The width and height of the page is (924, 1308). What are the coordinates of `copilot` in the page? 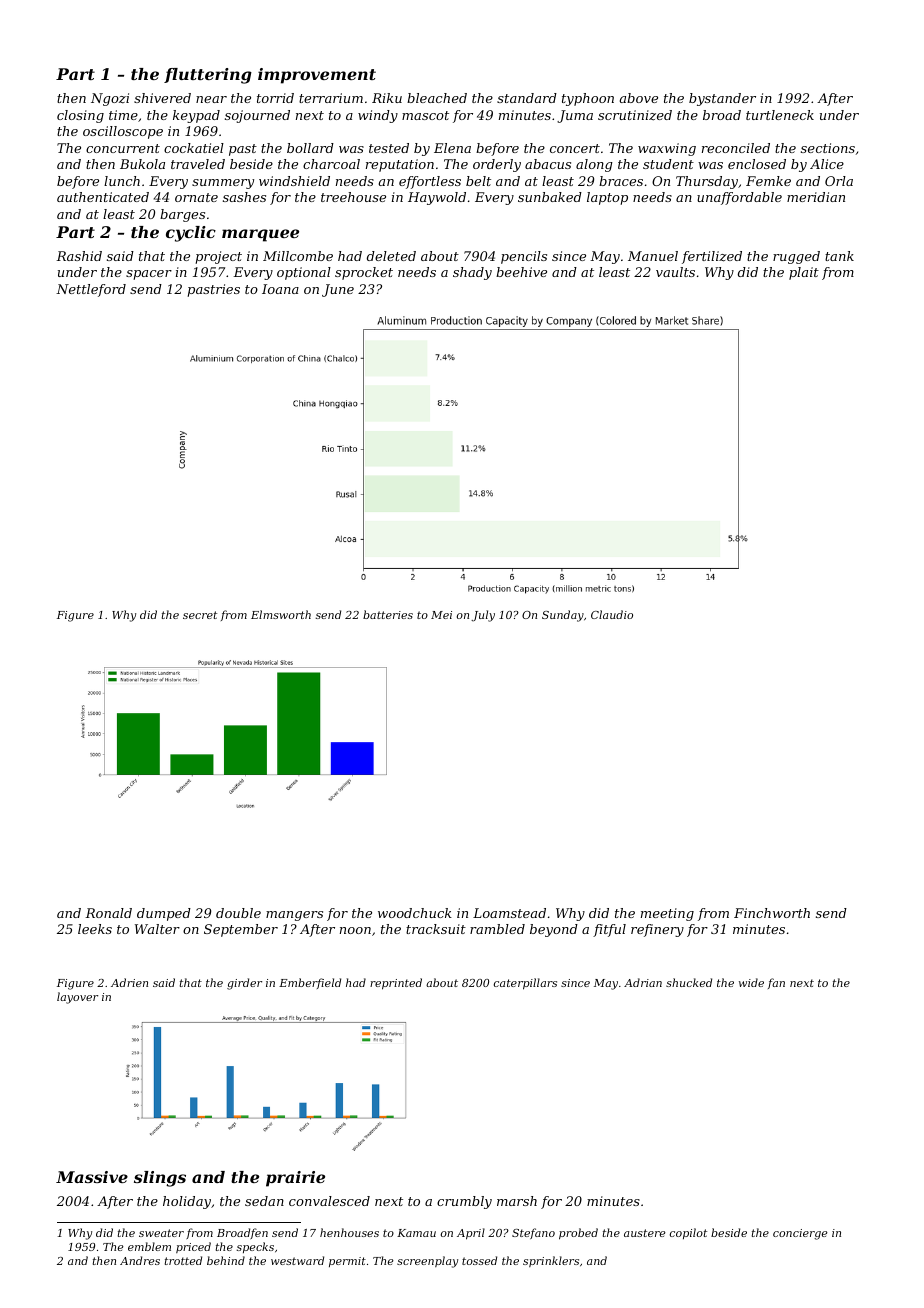 It's located at (688, 1233).
